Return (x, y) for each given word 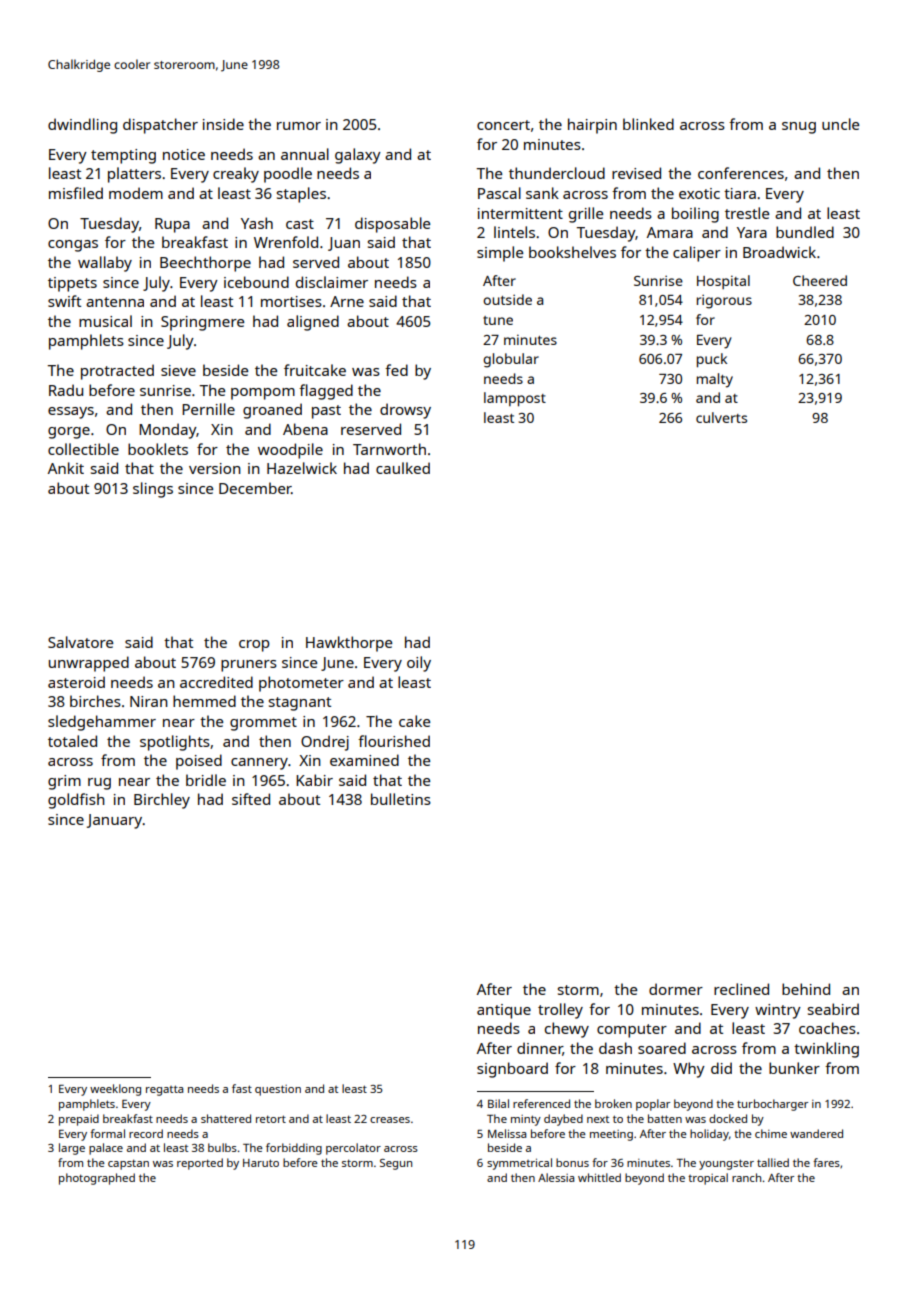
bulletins (401, 799)
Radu (66, 390)
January (115, 821)
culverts (721, 417)
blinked (648, 124)
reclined (741, 989)
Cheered (820, 280)
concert (503, 125)
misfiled (76, 193)
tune (498, 320)
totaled (72, 741)
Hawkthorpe (349, 644)
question (278, 1090)
